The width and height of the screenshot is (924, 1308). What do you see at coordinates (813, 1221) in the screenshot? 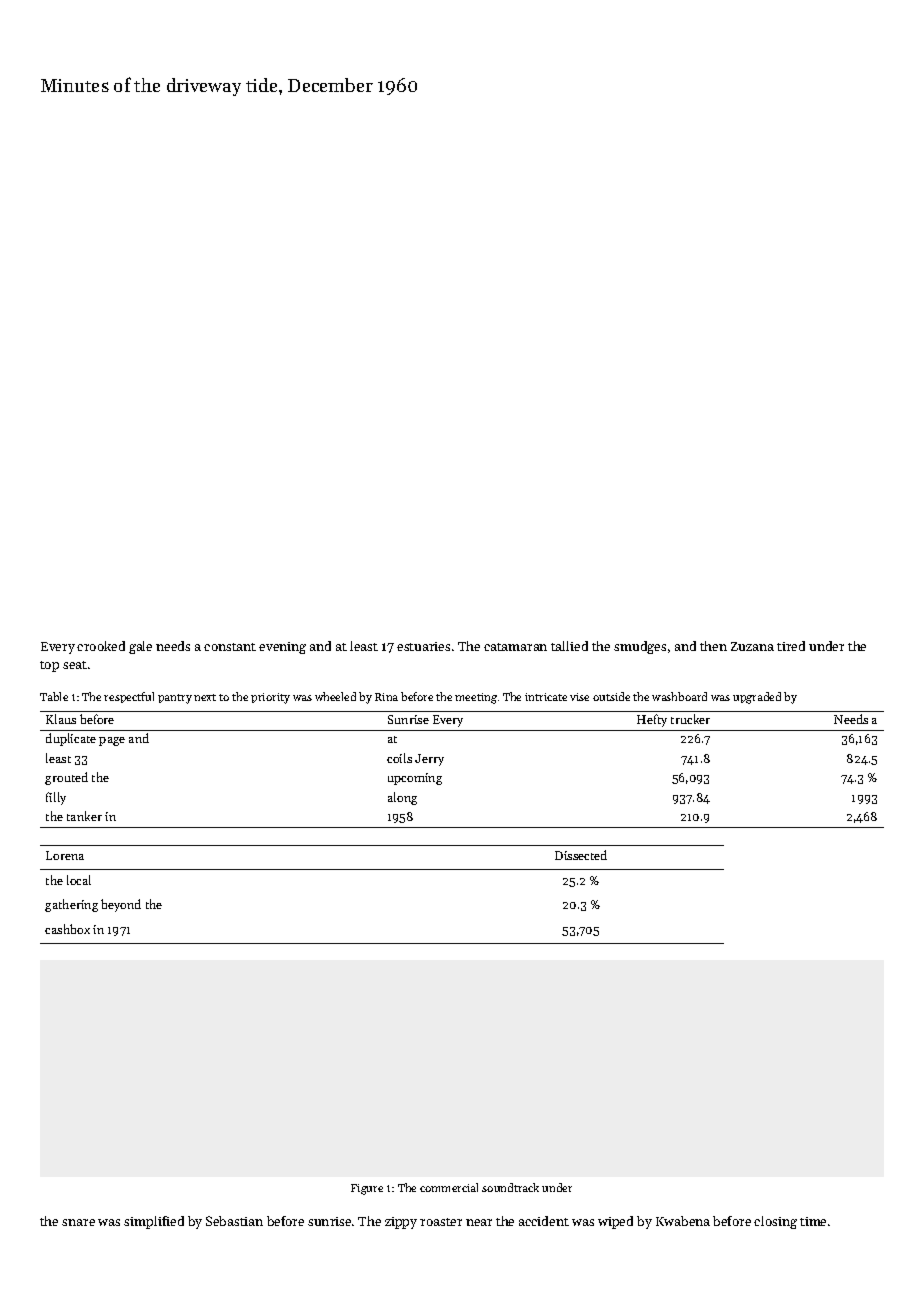
I see `time` at bounding box center [813, 1221].
